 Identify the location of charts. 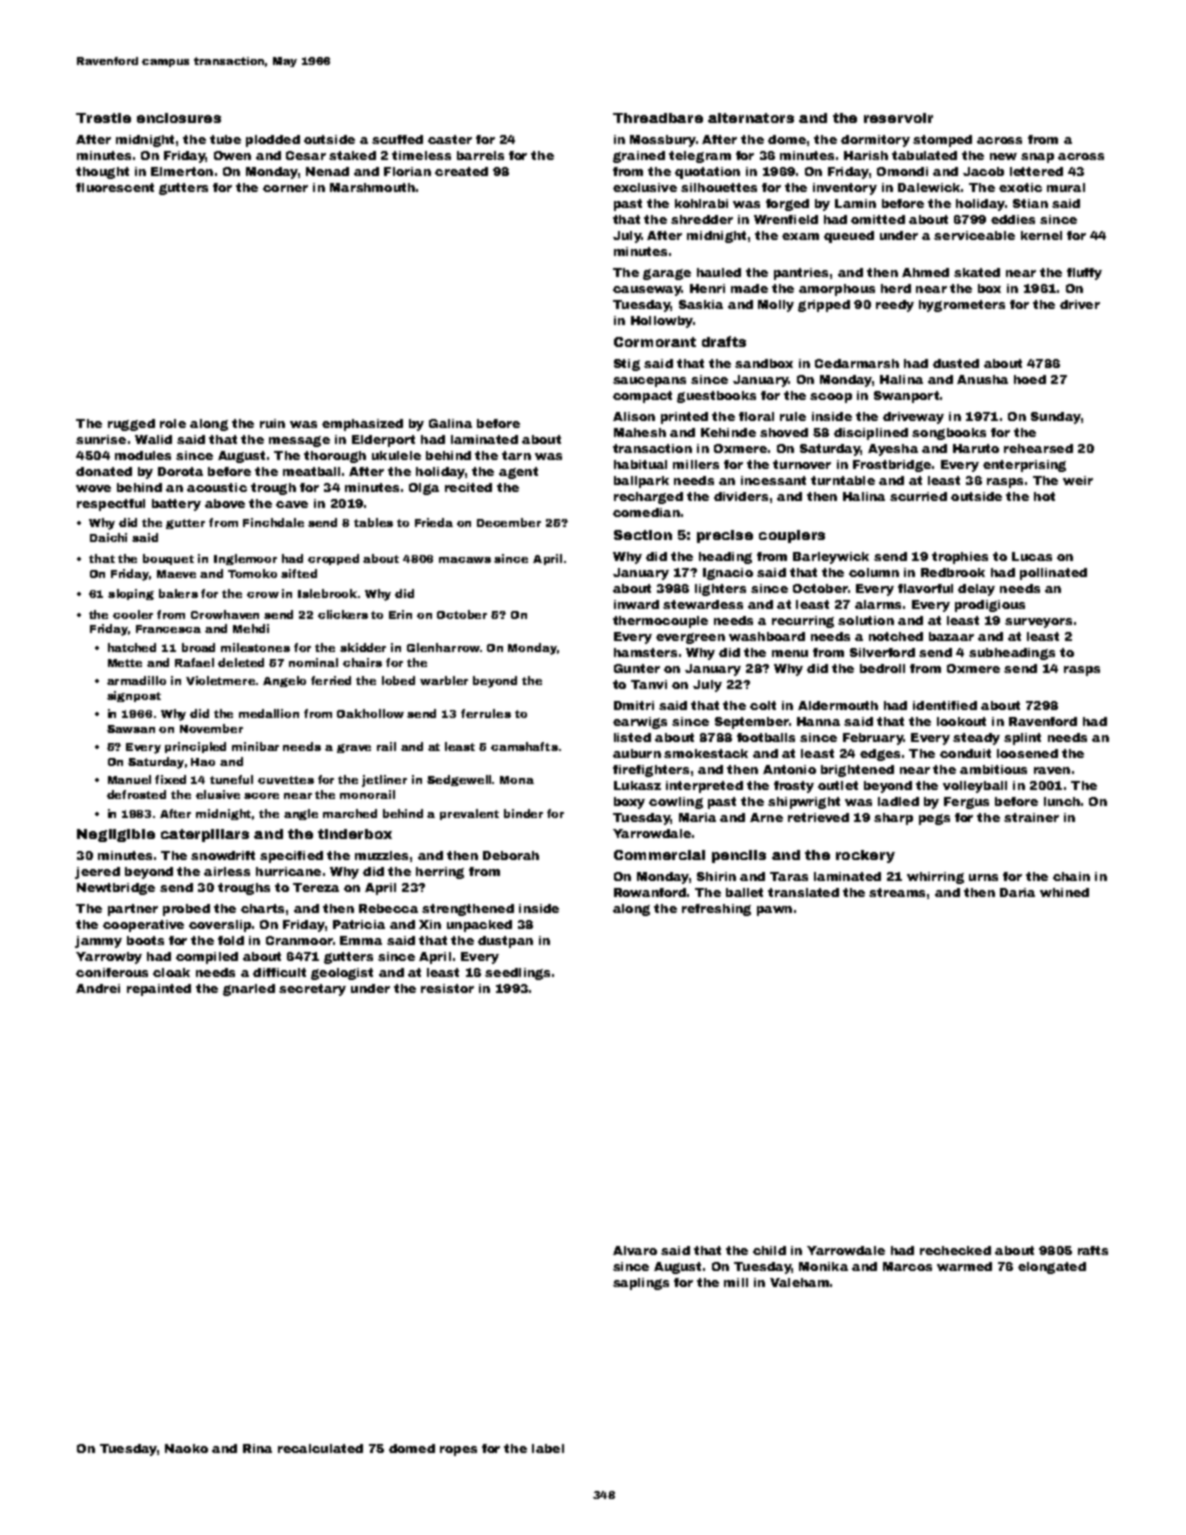
(262, 908).
